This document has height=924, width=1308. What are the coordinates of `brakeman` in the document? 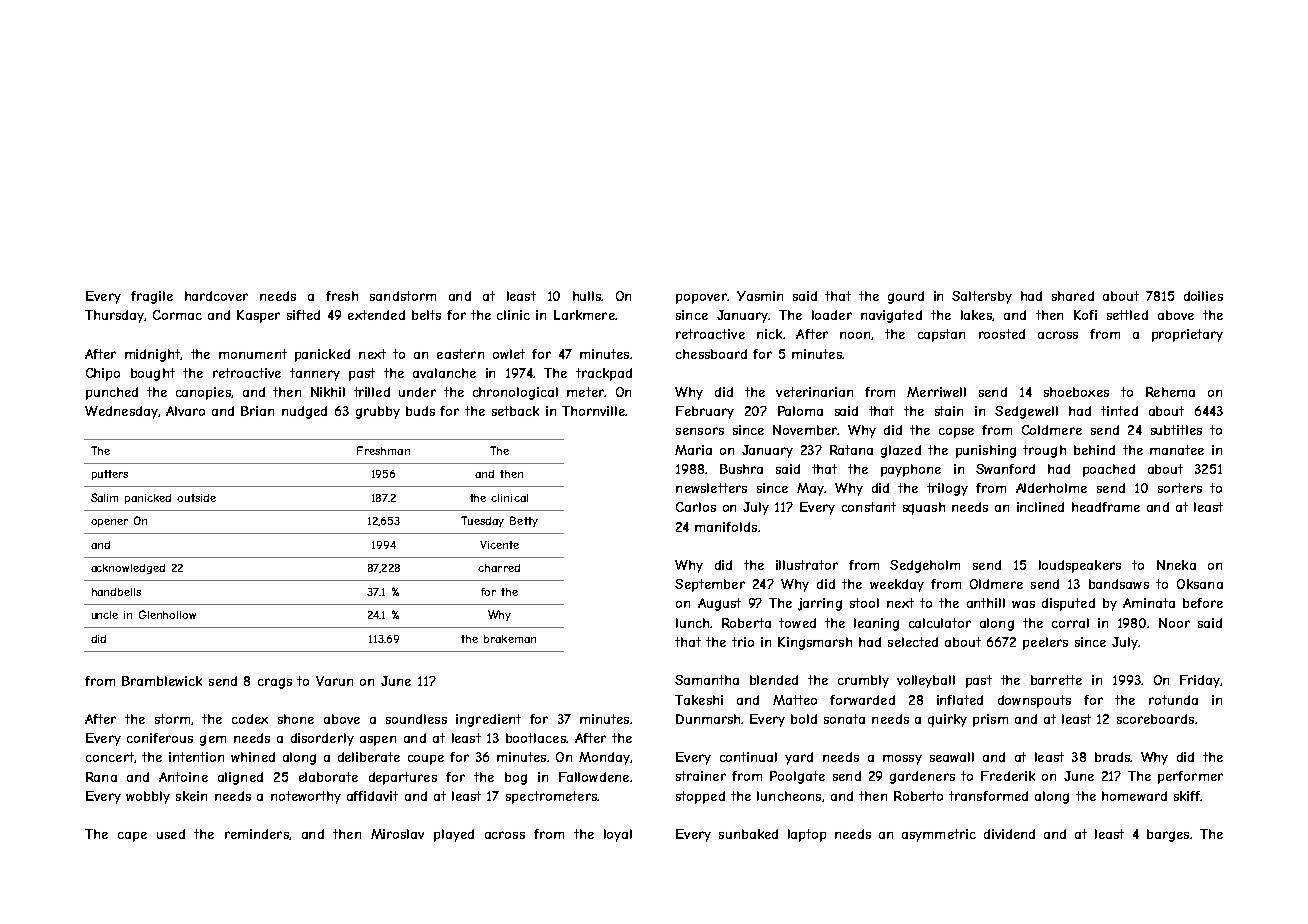 It's located at (510, 639).
